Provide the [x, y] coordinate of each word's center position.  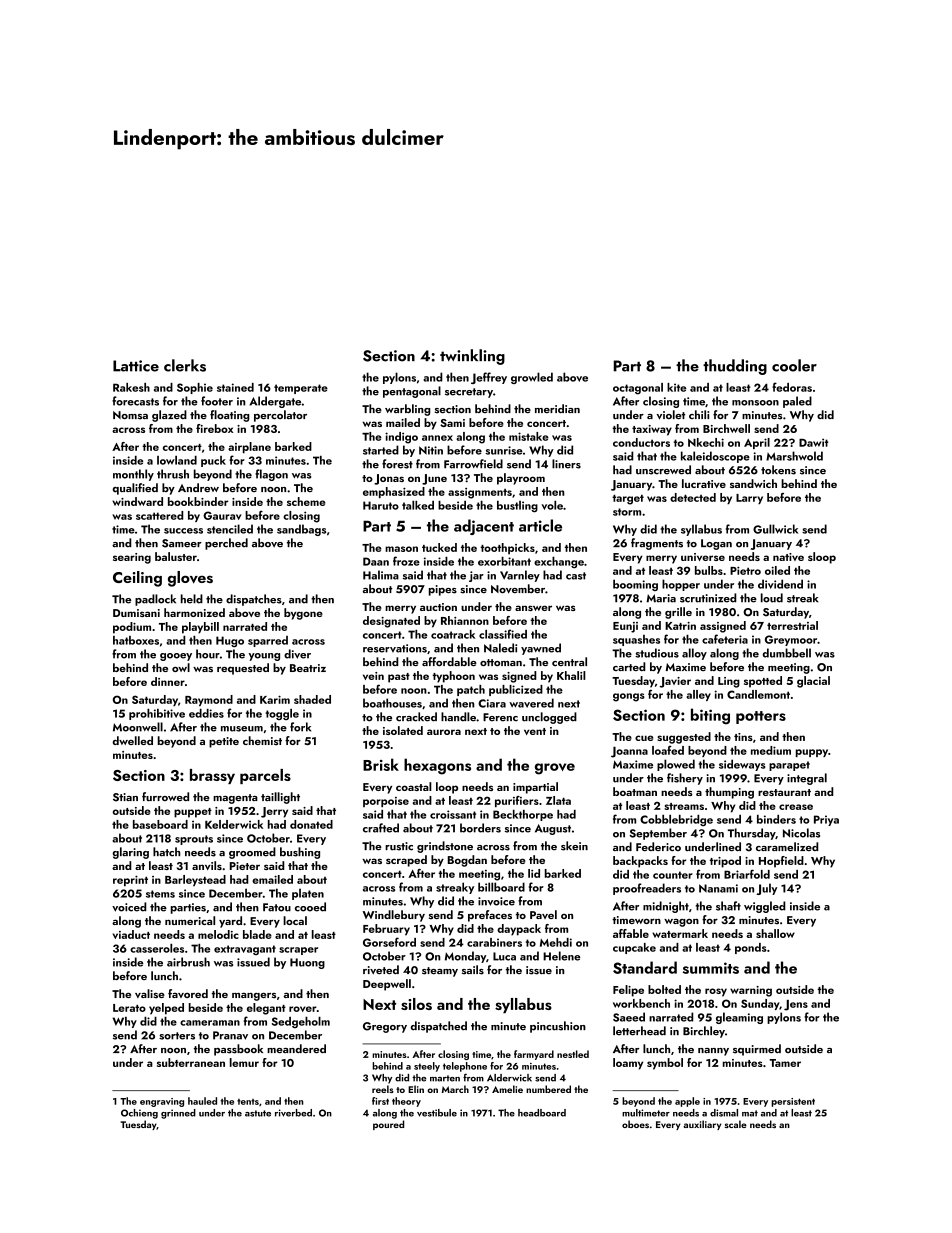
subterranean [191, 1062]
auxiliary [702, 1125]
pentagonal [412, 392]
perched [226, 544]
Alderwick [509, 1078]
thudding [735, 367]
